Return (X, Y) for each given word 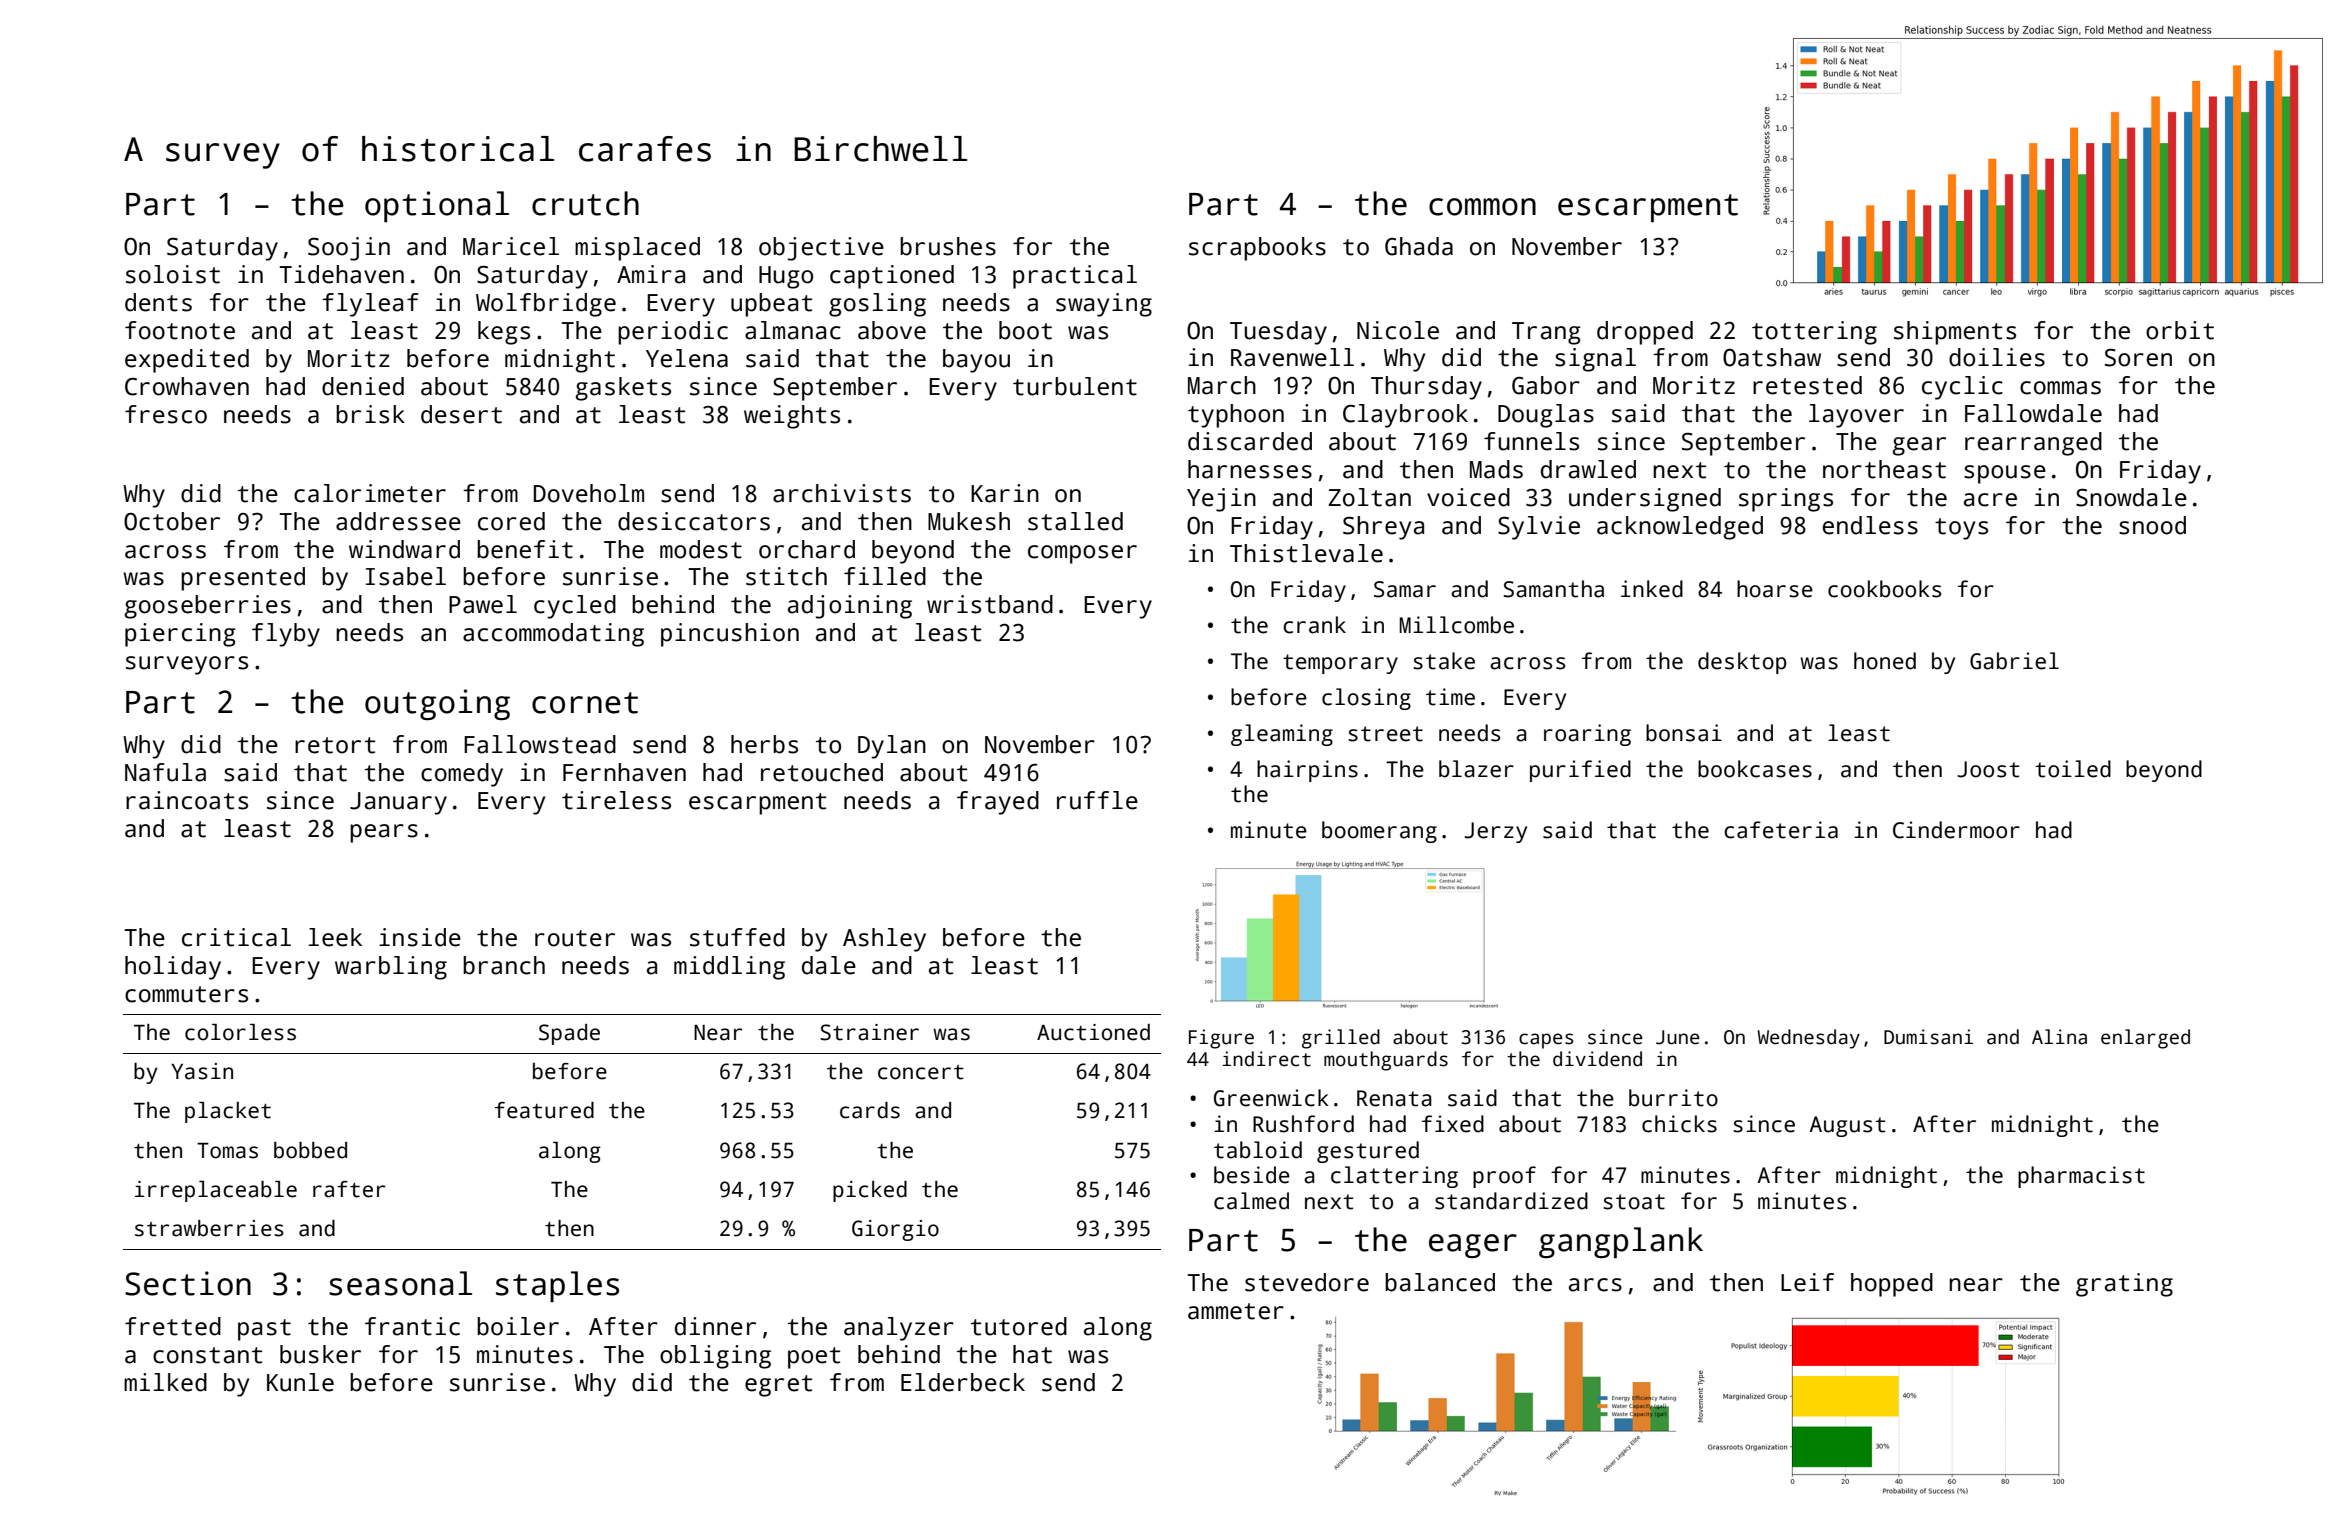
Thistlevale (1306, 553)
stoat (1634, 1202)
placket (228, 1112)
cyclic (1962, 388)
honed (1885, 661)
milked (165, 1382)
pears (384, 833)
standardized (1511, 1201)
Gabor (1546, 385)
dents (158, 302)
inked (1652, 589)
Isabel (406, 576)
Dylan (892, 747)
